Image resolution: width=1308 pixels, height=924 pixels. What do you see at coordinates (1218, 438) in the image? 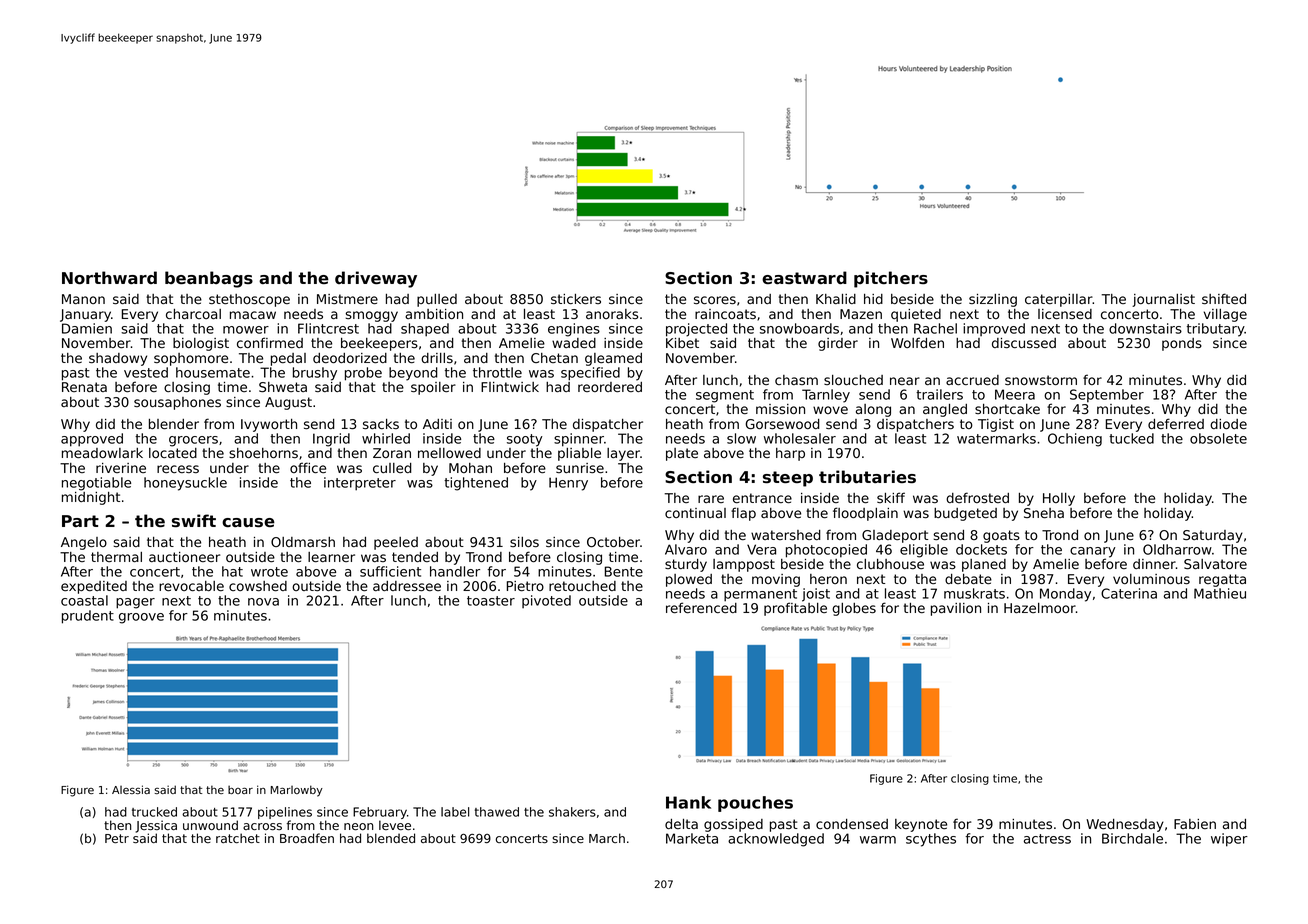
I see `obsolete` at bounding box center [1218, 438].
